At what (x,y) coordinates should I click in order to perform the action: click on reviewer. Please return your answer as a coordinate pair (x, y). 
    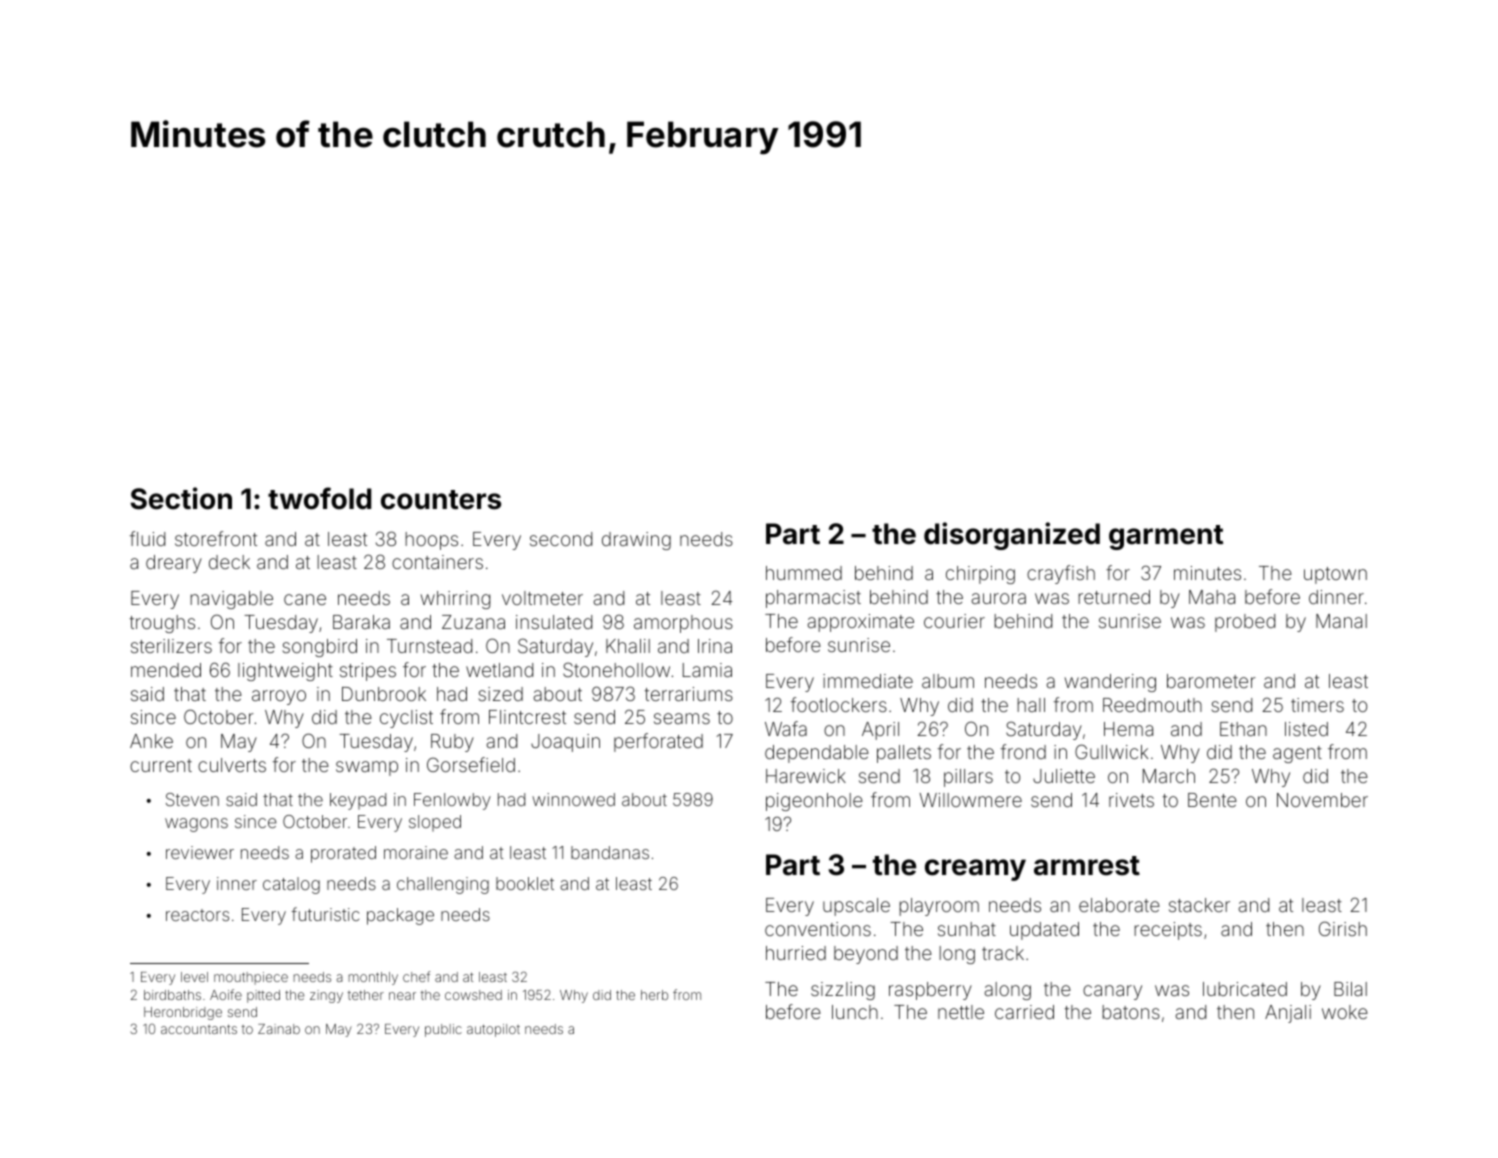
    Looking at the image, I should click on (200, 852).
